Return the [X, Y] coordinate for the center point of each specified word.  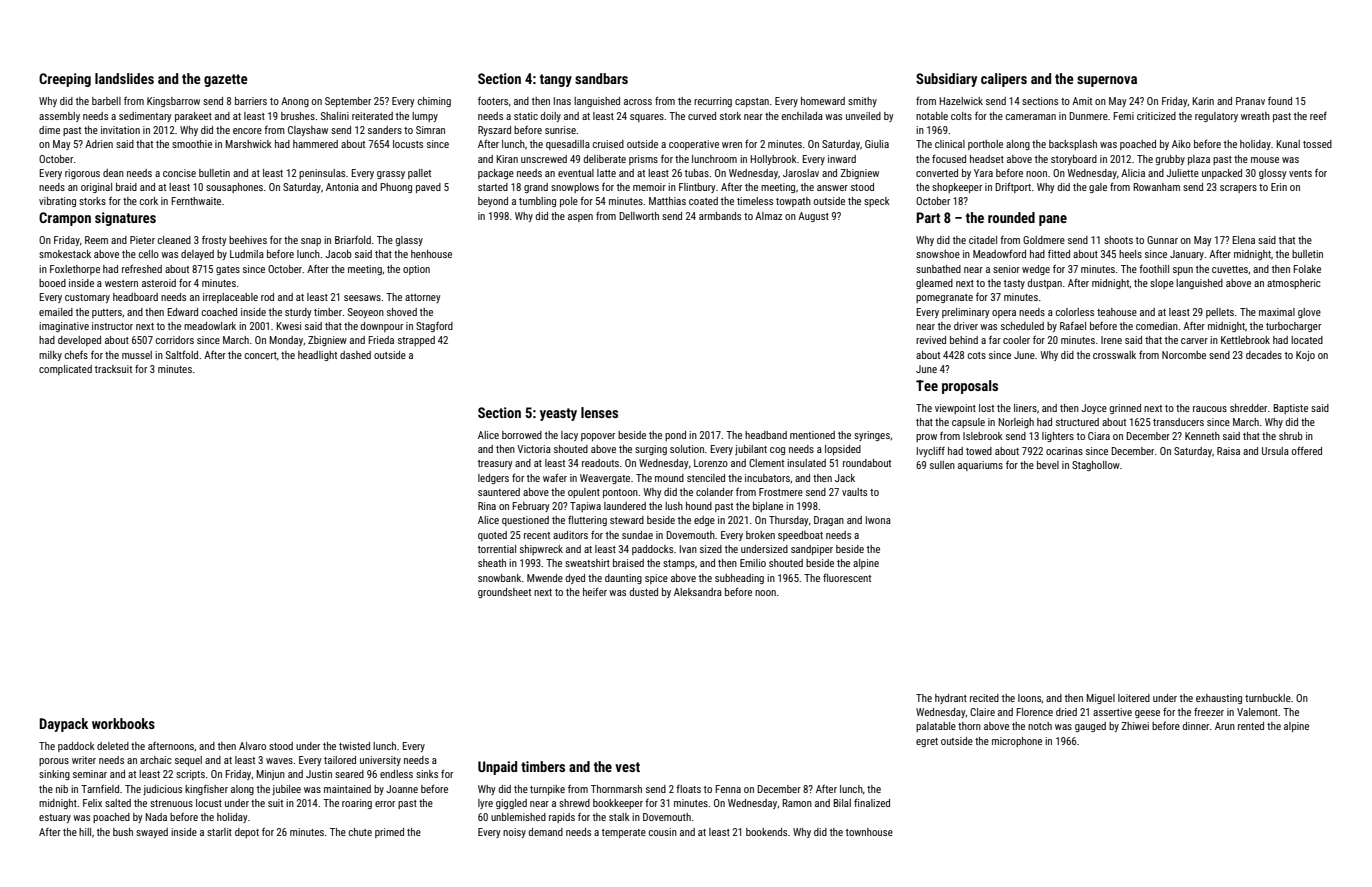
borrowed [522, 435]
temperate [624, 833]
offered [1307, 450]
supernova [1107, 81]
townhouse [869, 832]
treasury [495, 464]
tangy [556, 80]
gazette [226, 80]
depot [247, 833]
